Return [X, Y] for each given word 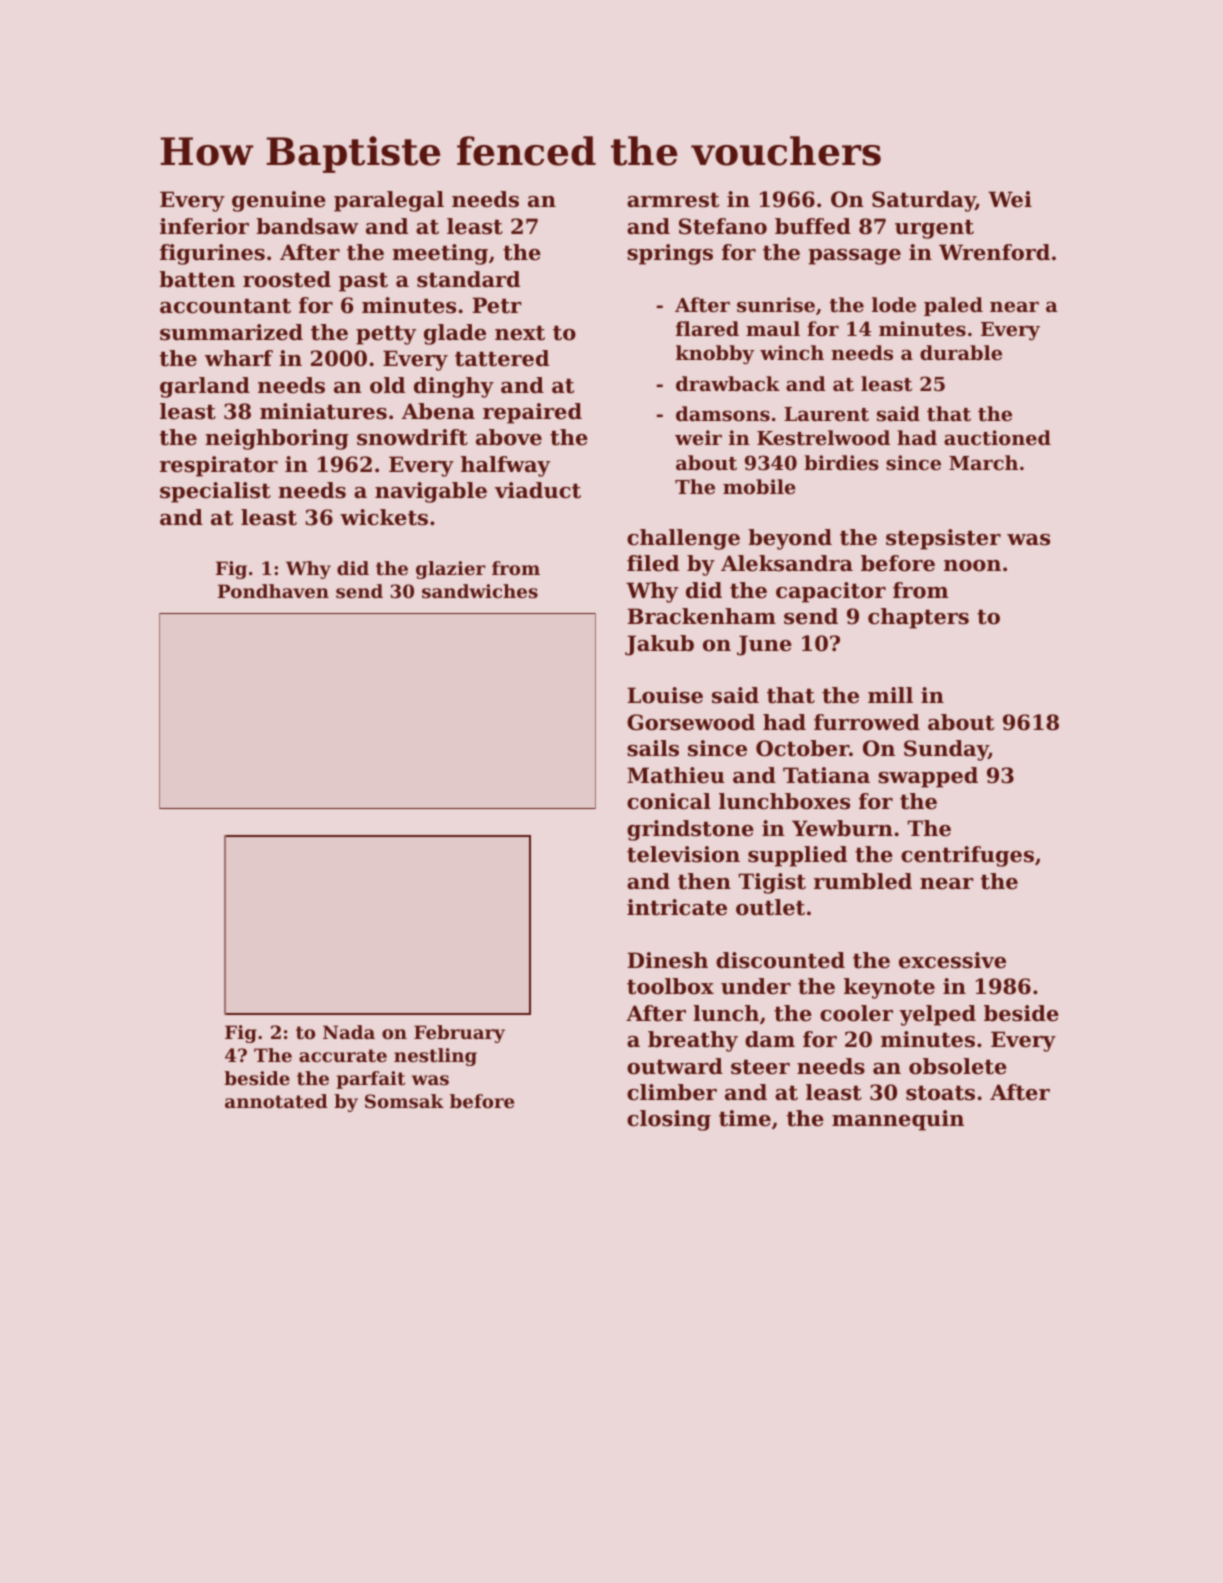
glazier [451, 570]
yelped [937, 1015]
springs [670, 254]
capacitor [831, 592]
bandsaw [307, 226]
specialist [215, 492]
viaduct [538, 490]
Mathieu [676, 775]
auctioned [997, 438]
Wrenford [994, 252]
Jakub [659, 645]
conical [669, 801]
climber [672, 1092]
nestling [435, 1057]
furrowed [867, 722]
